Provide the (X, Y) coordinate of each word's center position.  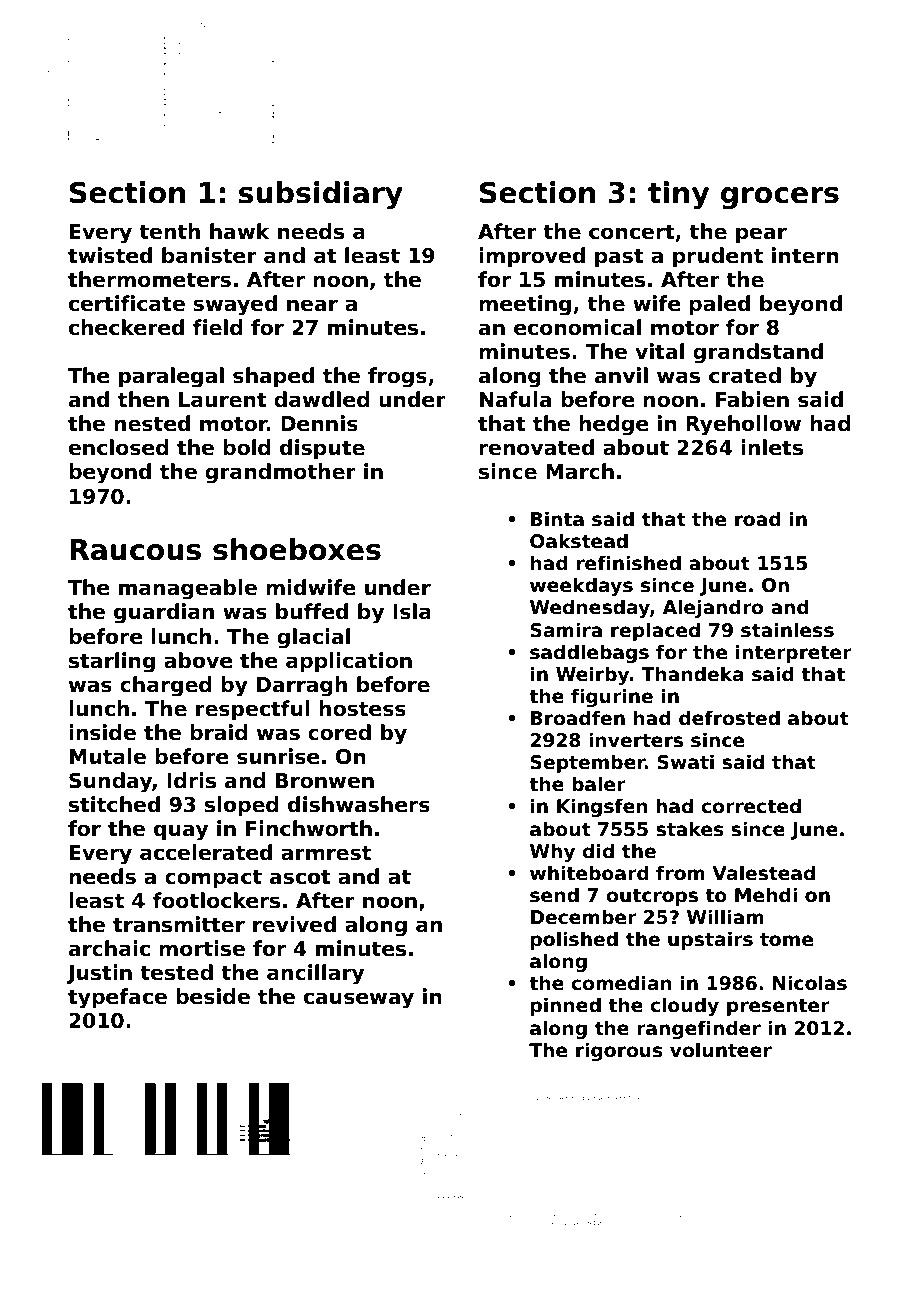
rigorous (619, 1051)
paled (719, 305)
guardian (164, 613)
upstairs (710, 940)
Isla (412, 611)
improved (532, 257)
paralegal (171, 377)
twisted (110, 255)
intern (805, 255)
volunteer (721, 1050)
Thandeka (692, 674)
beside (213, 996)
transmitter (179, 924)
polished (574, 940)
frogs (397, 377)
